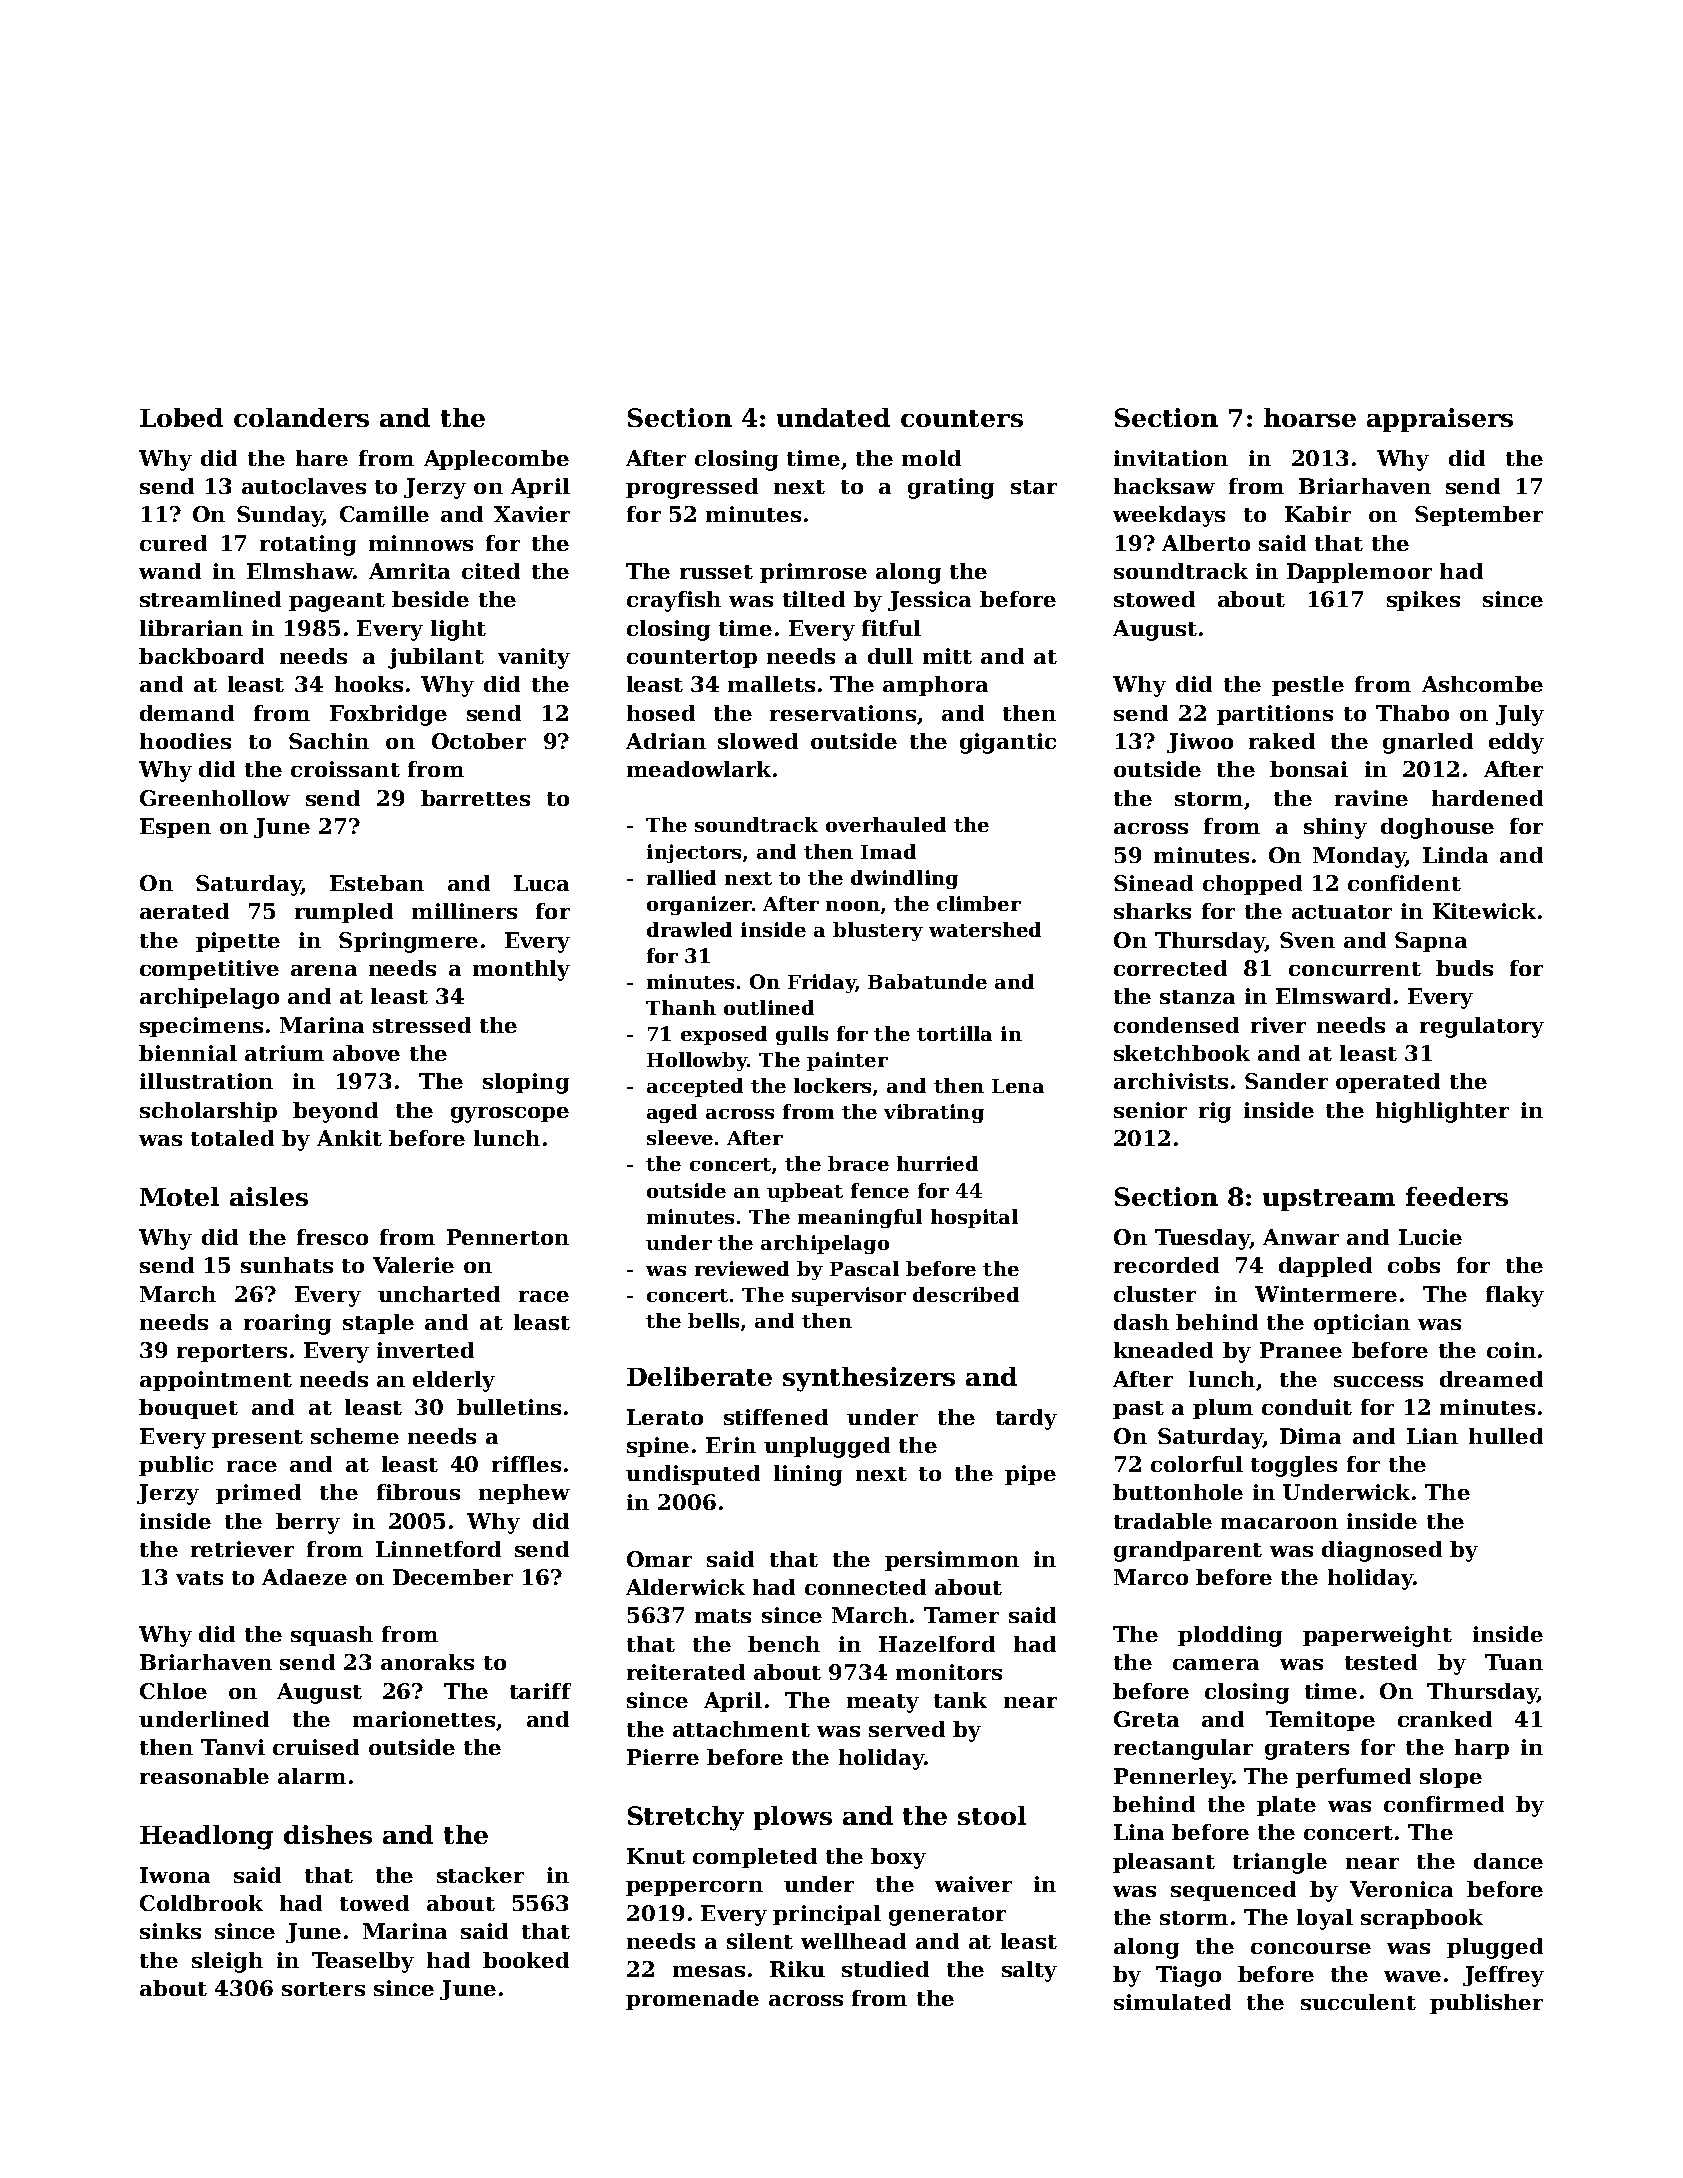 This page has height=2178, width=1683. What do you see at coordinates (308, 545) in the page?
I see `rotating` at bounding box center [308, 545].
